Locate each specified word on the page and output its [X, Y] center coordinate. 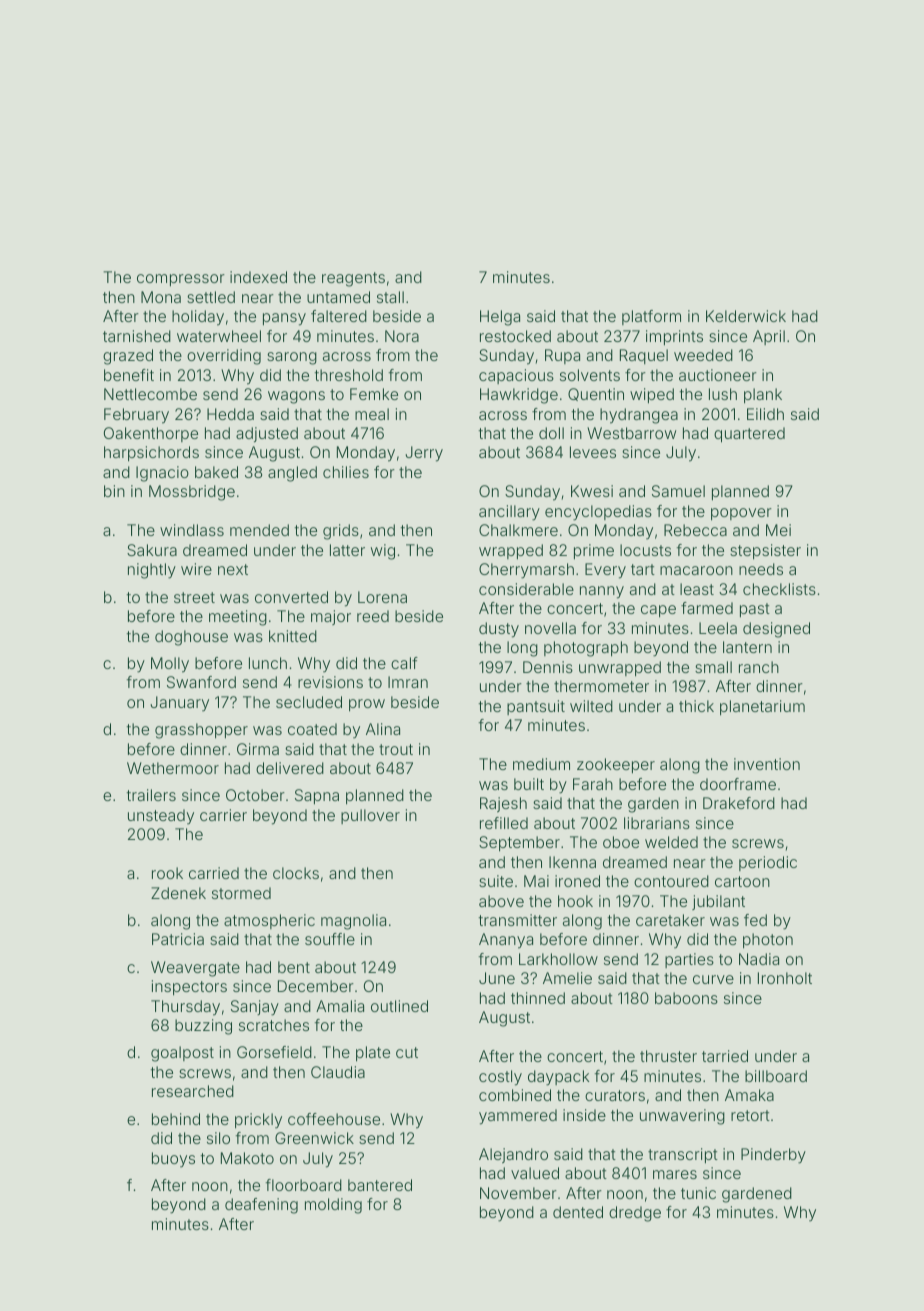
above [501, 901]
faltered [339, 316]
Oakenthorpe [151, 434]
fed [755, 920]
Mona [161, 297]
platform [651, 317]
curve [713, 979]
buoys [173, 1160]
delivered [290, 768]
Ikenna [572, 862]
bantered [380, 1185]
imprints [674, 337]
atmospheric [269, 921]
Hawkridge [519, 396]
